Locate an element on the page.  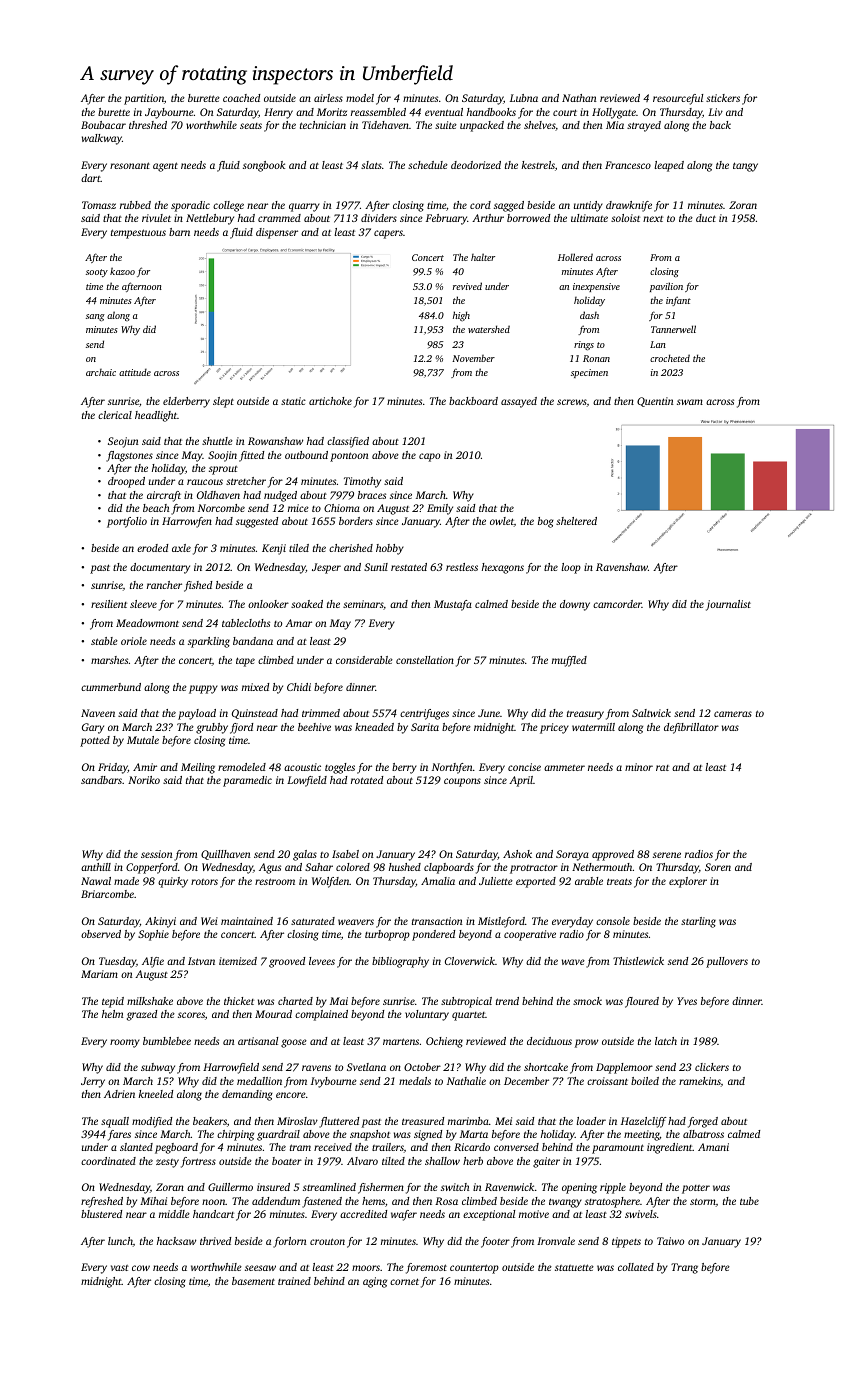
classified is located at coordinates (348, 442).
